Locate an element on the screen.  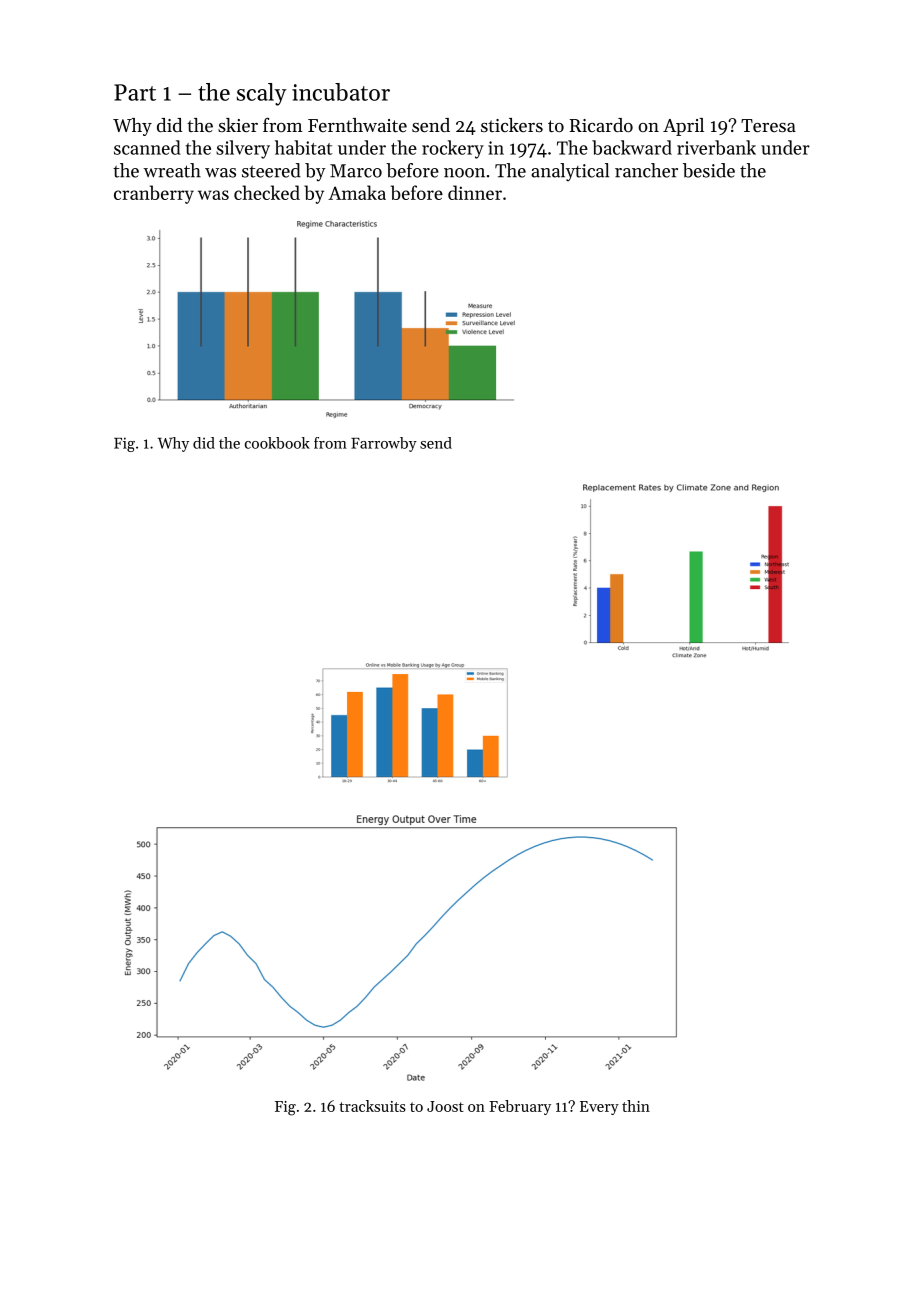
scanned is located at coordinates (147, 147).
